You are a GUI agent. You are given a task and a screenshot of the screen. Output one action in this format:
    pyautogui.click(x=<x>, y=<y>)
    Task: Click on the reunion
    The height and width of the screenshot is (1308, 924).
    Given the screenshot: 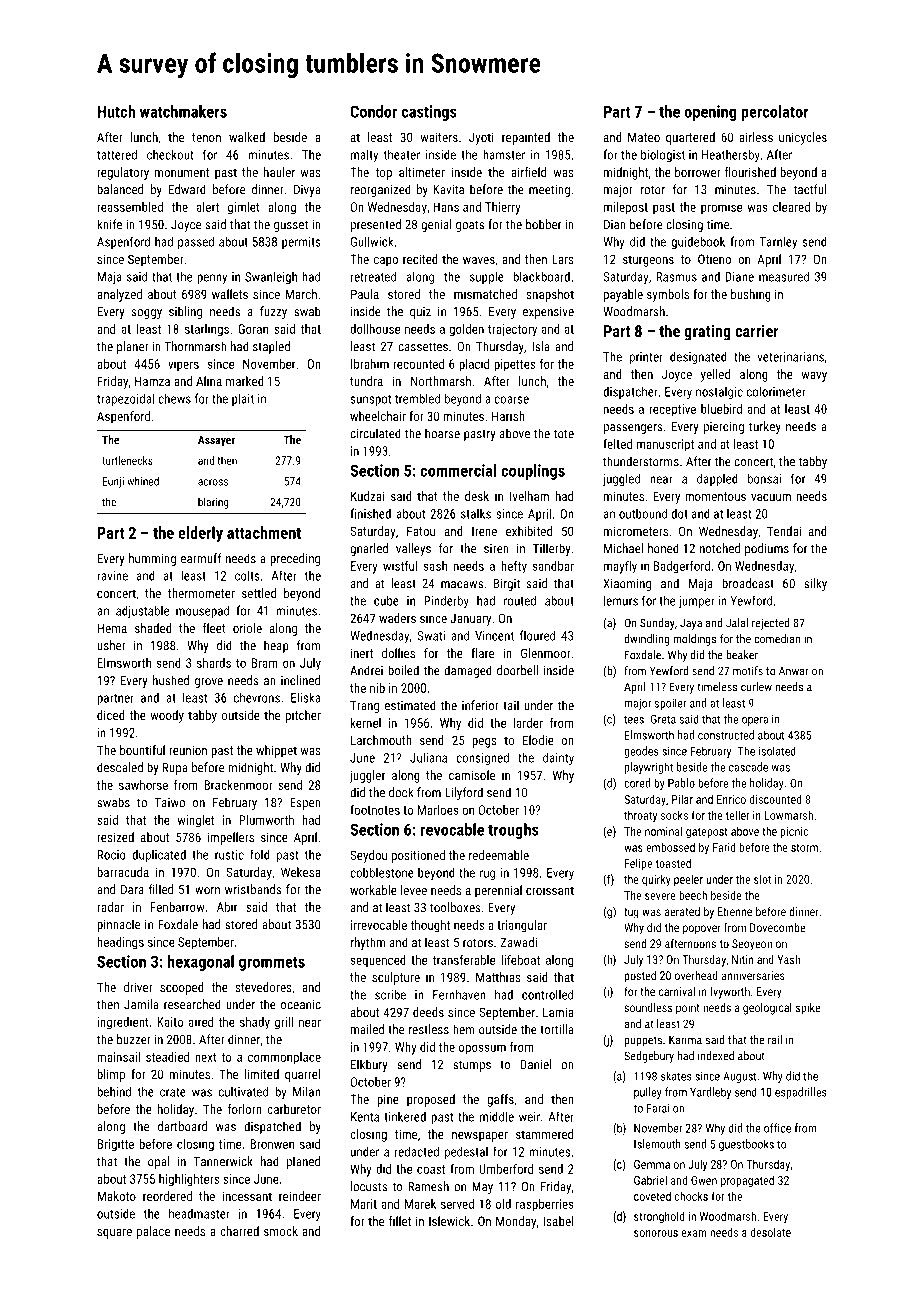 What is the action you would take?
    pyautogui.click(x=188, y=750)
